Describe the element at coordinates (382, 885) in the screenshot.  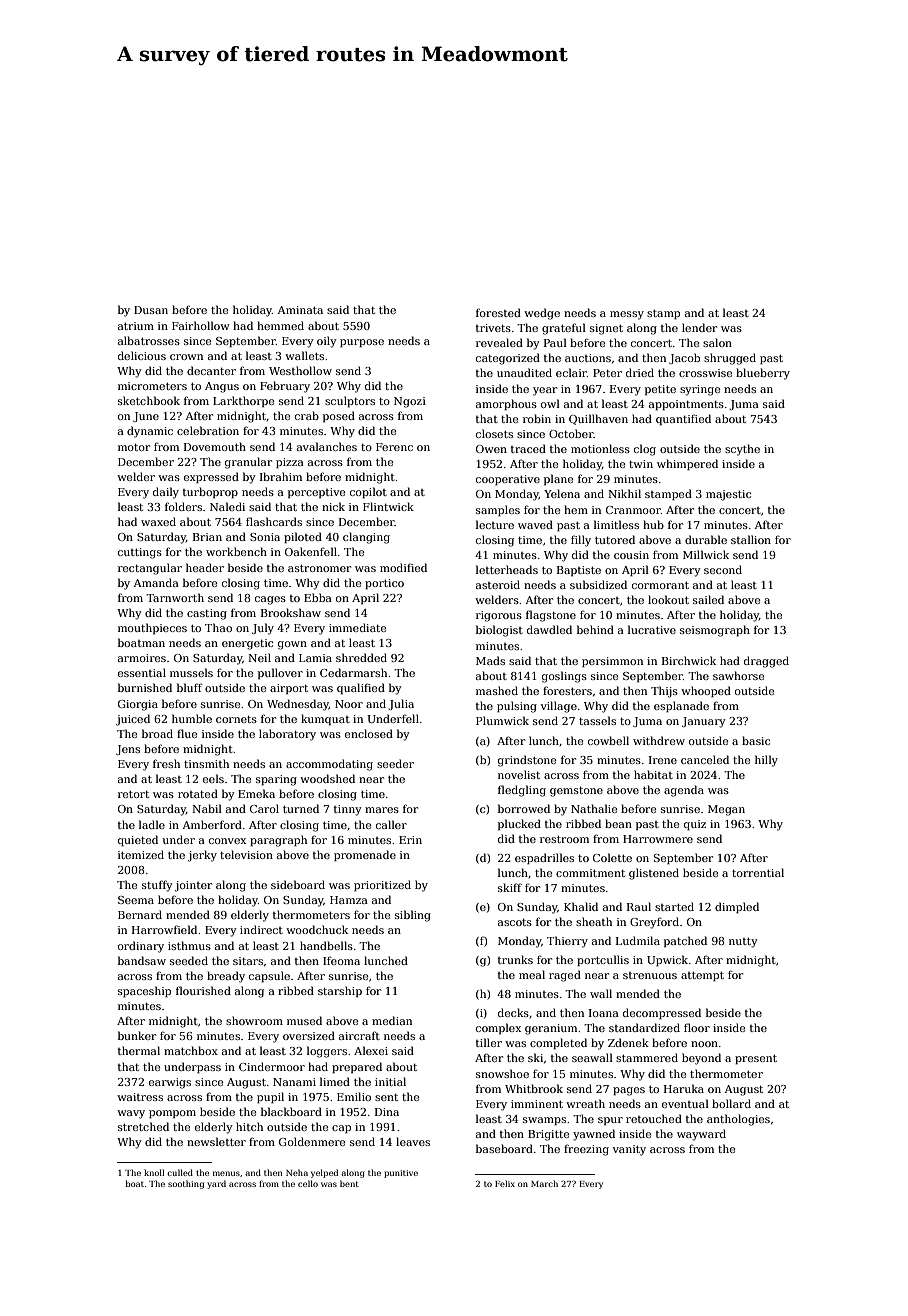
I see `prioritized` at that location.
